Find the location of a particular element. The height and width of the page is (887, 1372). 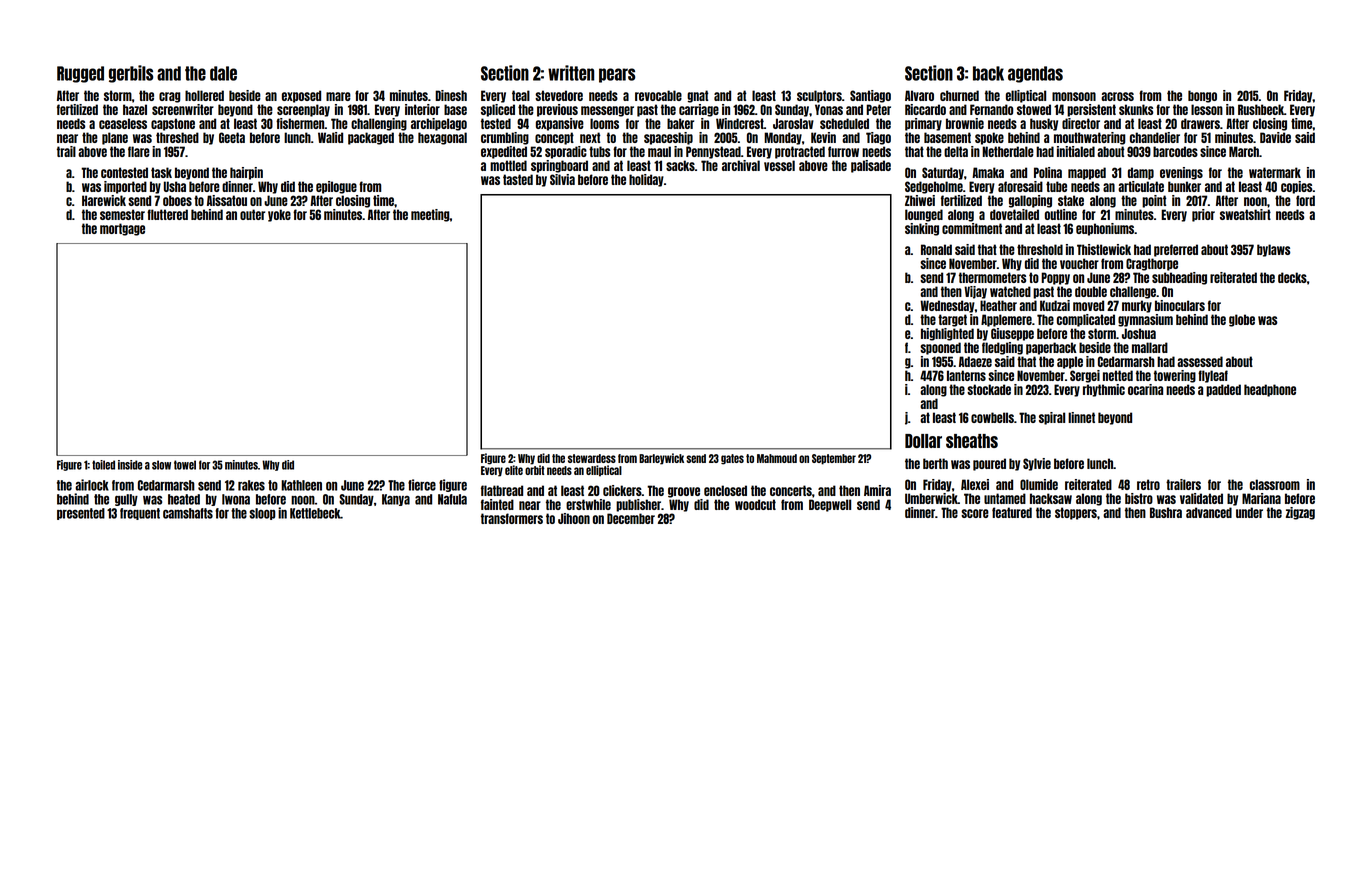

mouthwatering is located at coordinates (1090, 138).
